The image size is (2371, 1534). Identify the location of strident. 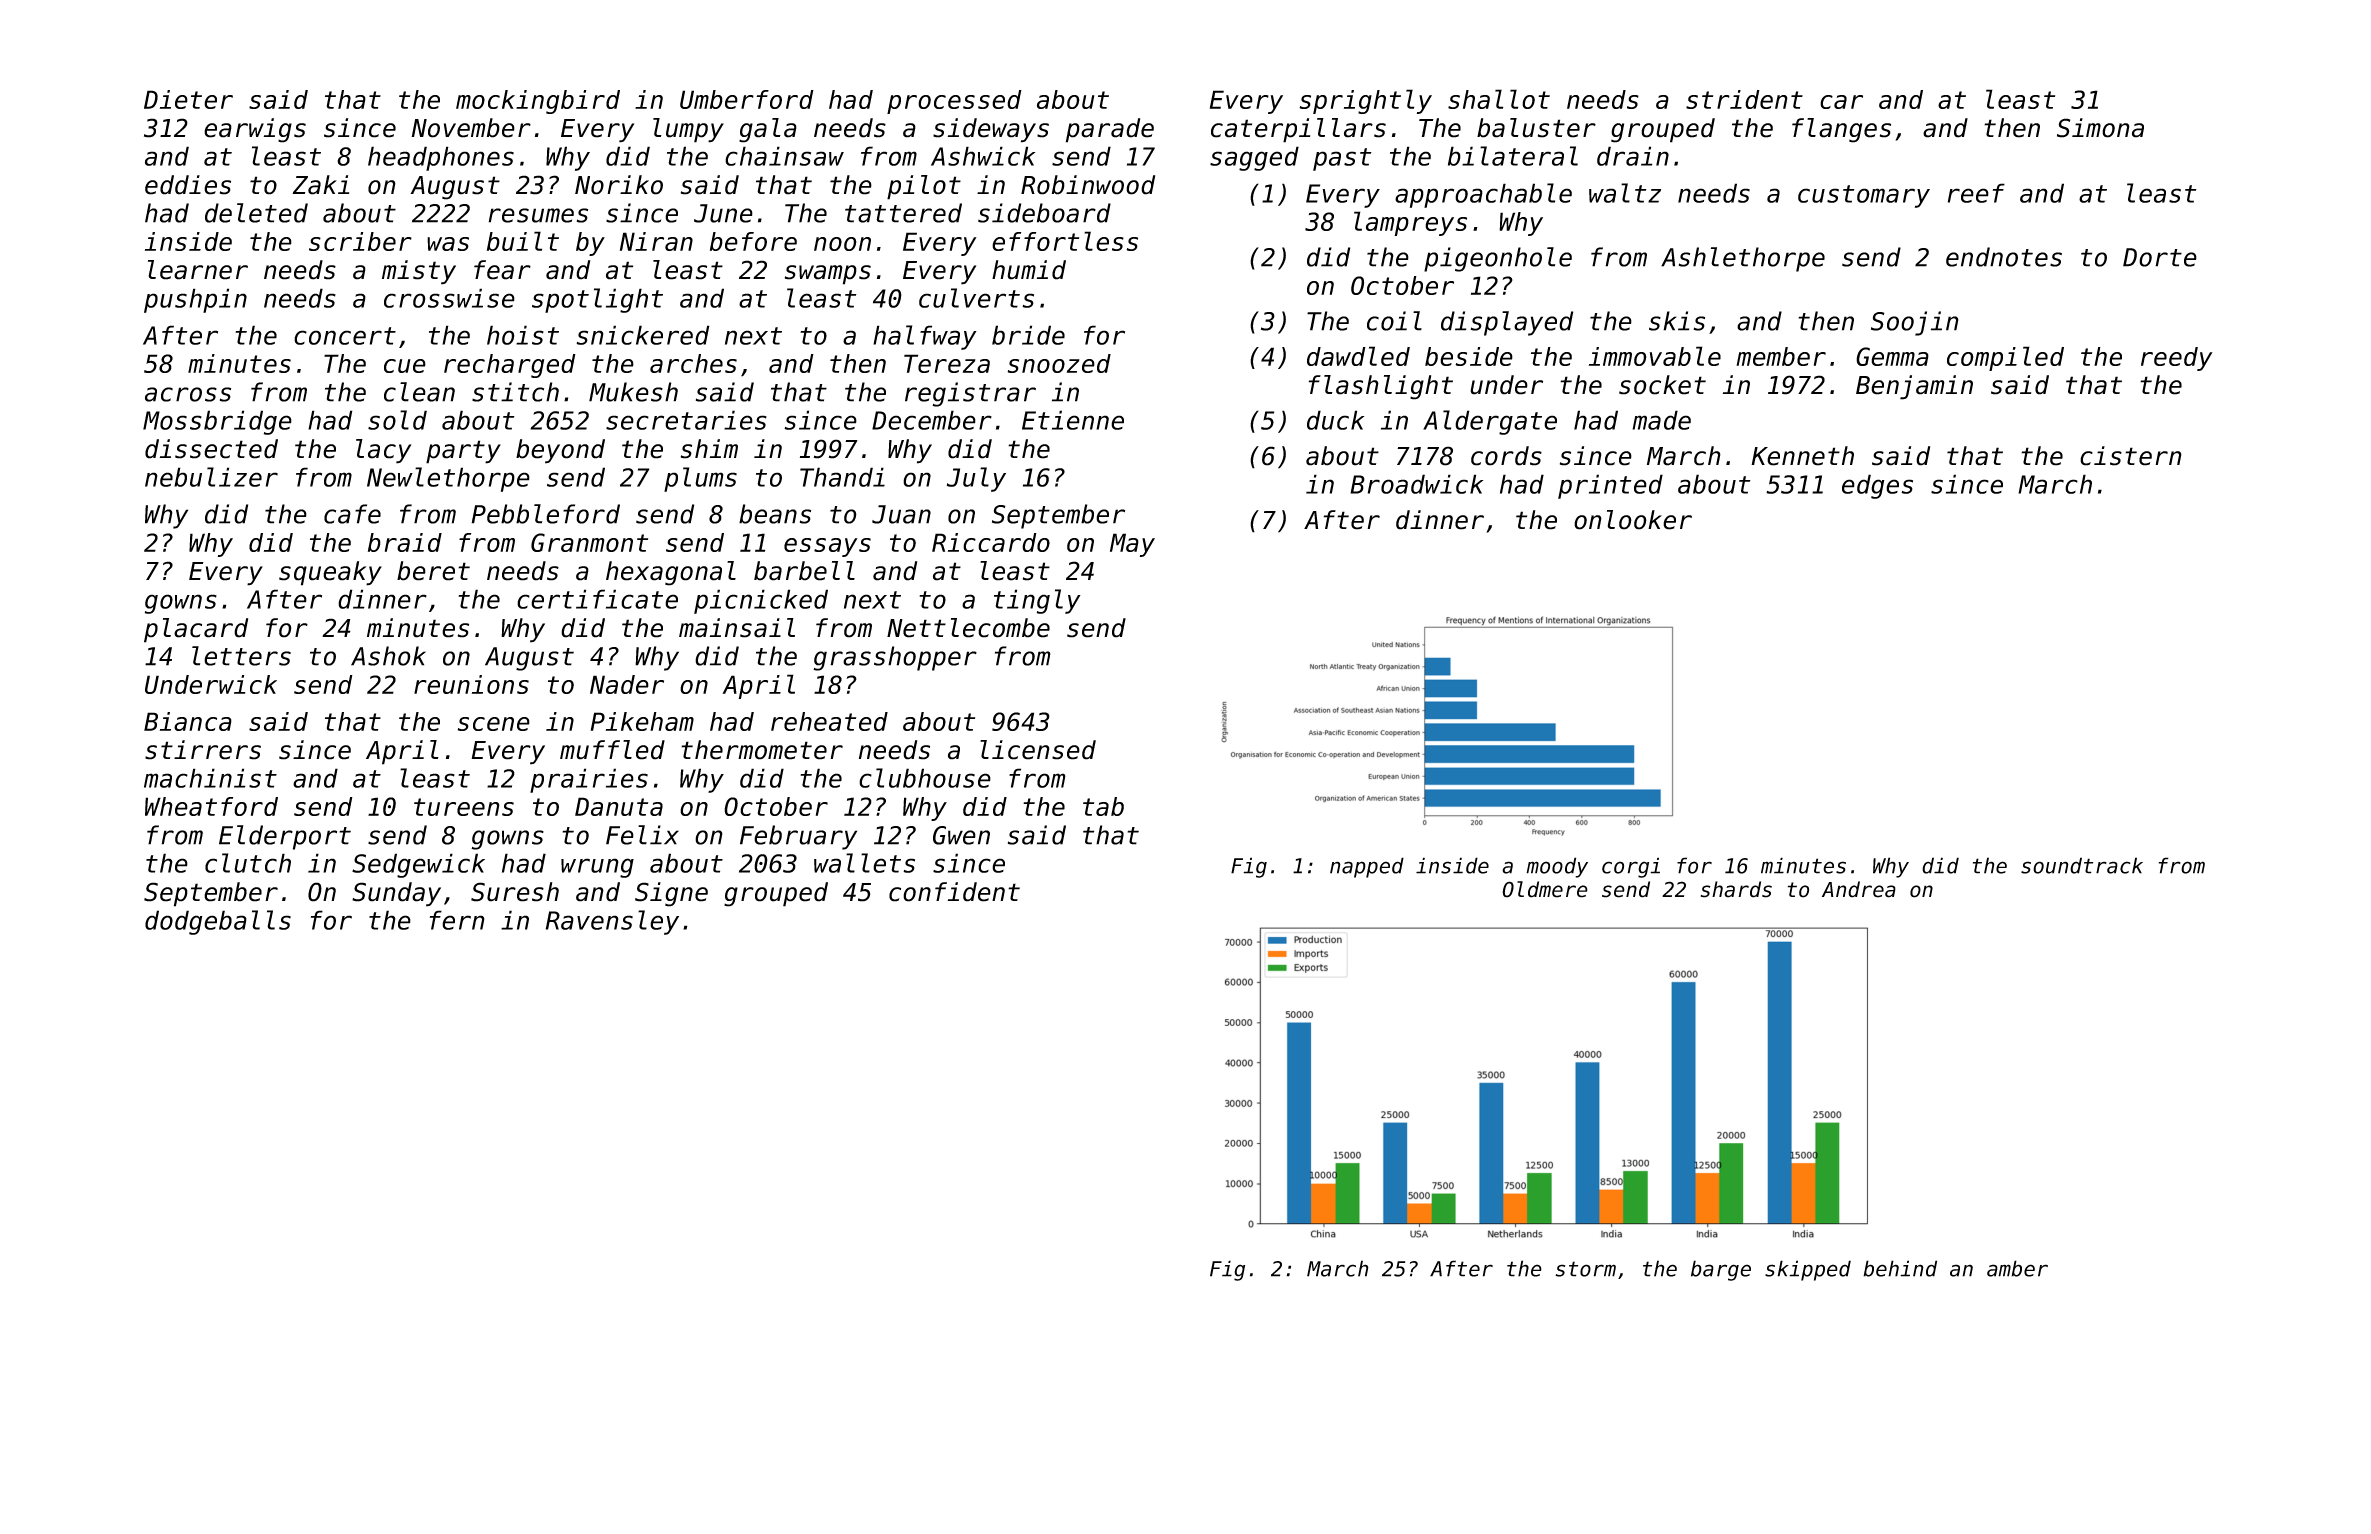
(1744, 99).
